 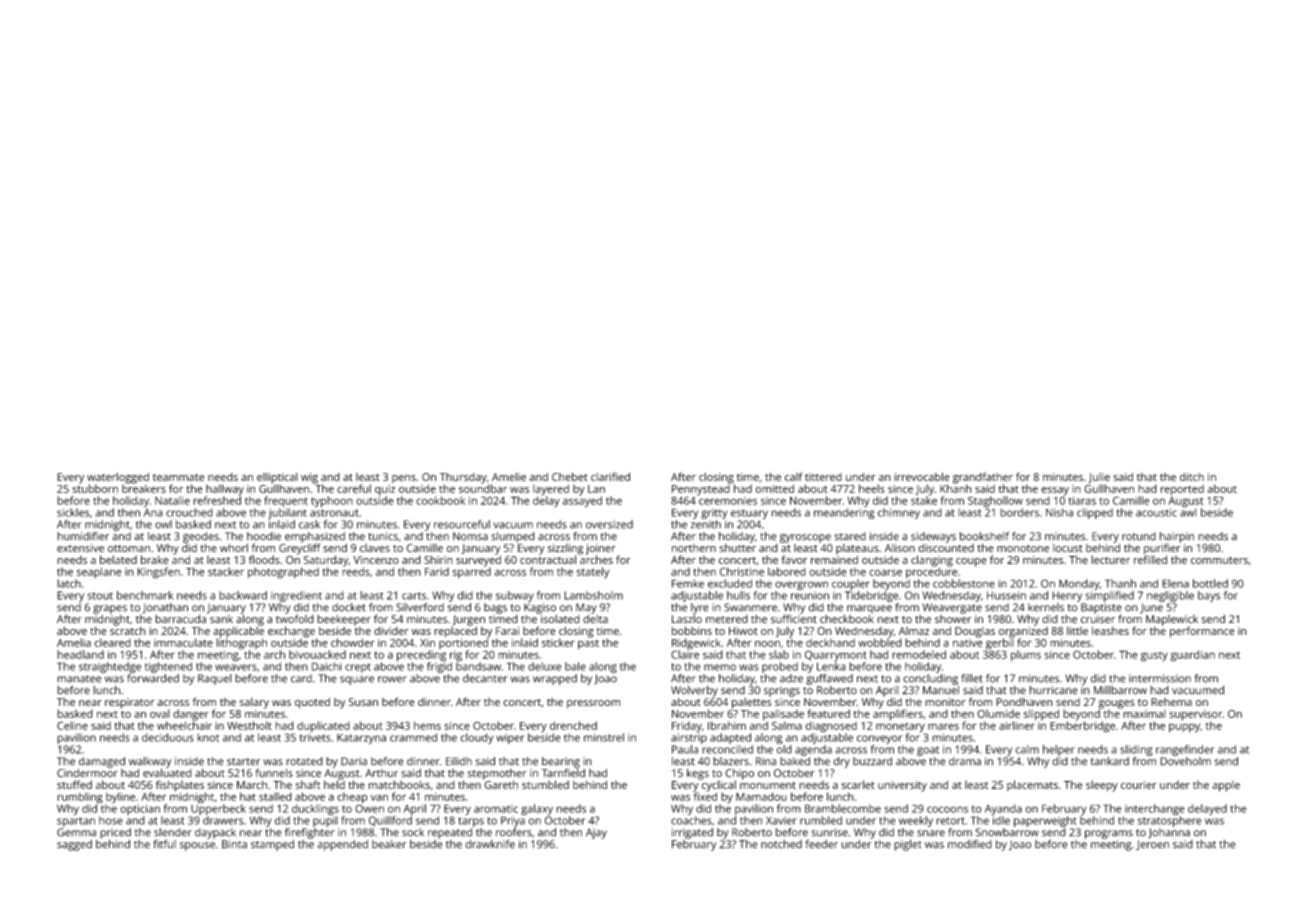 I want to click on procedure, so click(x=932, y=572).
